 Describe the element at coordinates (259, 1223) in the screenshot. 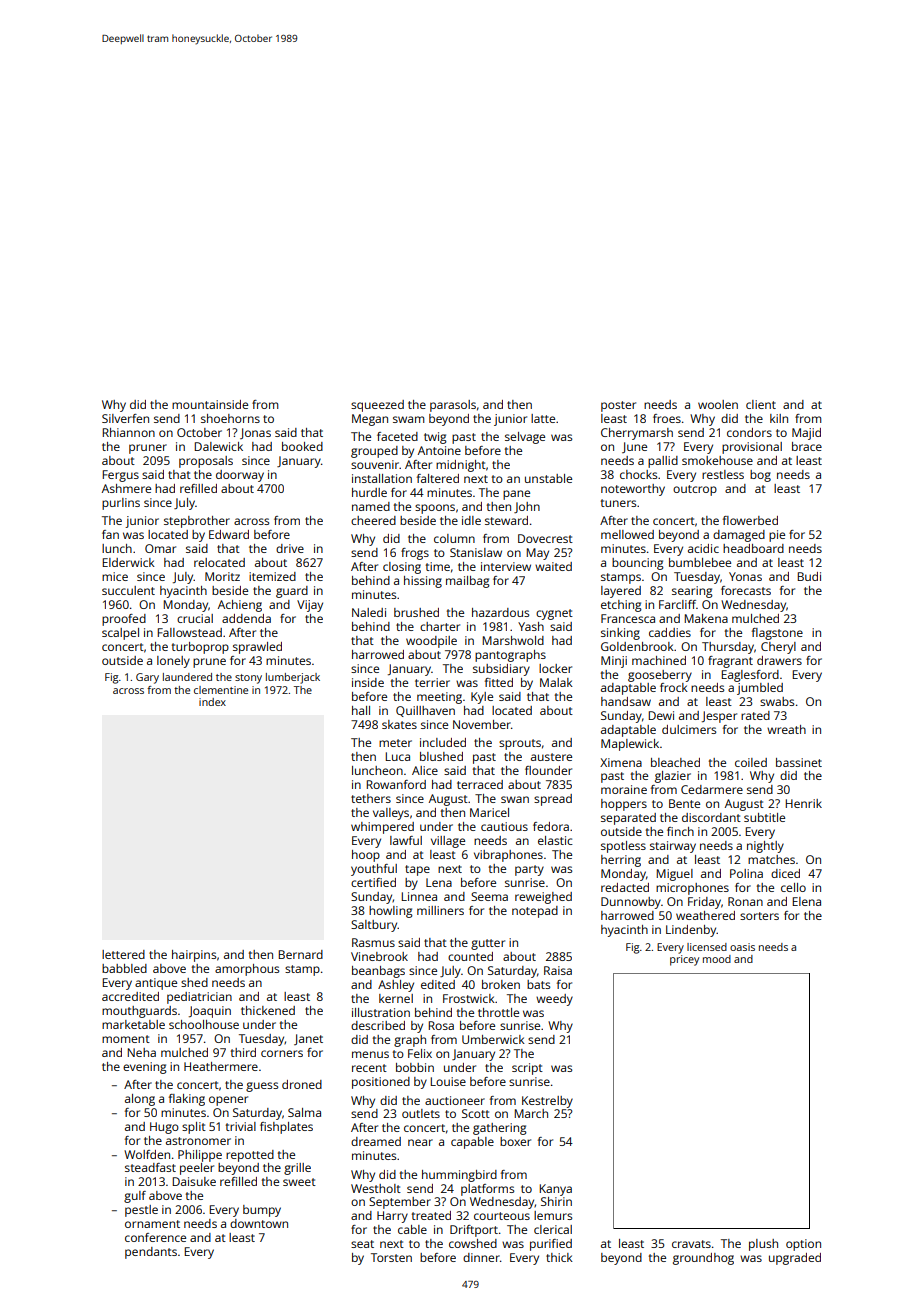

I see `downtown` at that location.
